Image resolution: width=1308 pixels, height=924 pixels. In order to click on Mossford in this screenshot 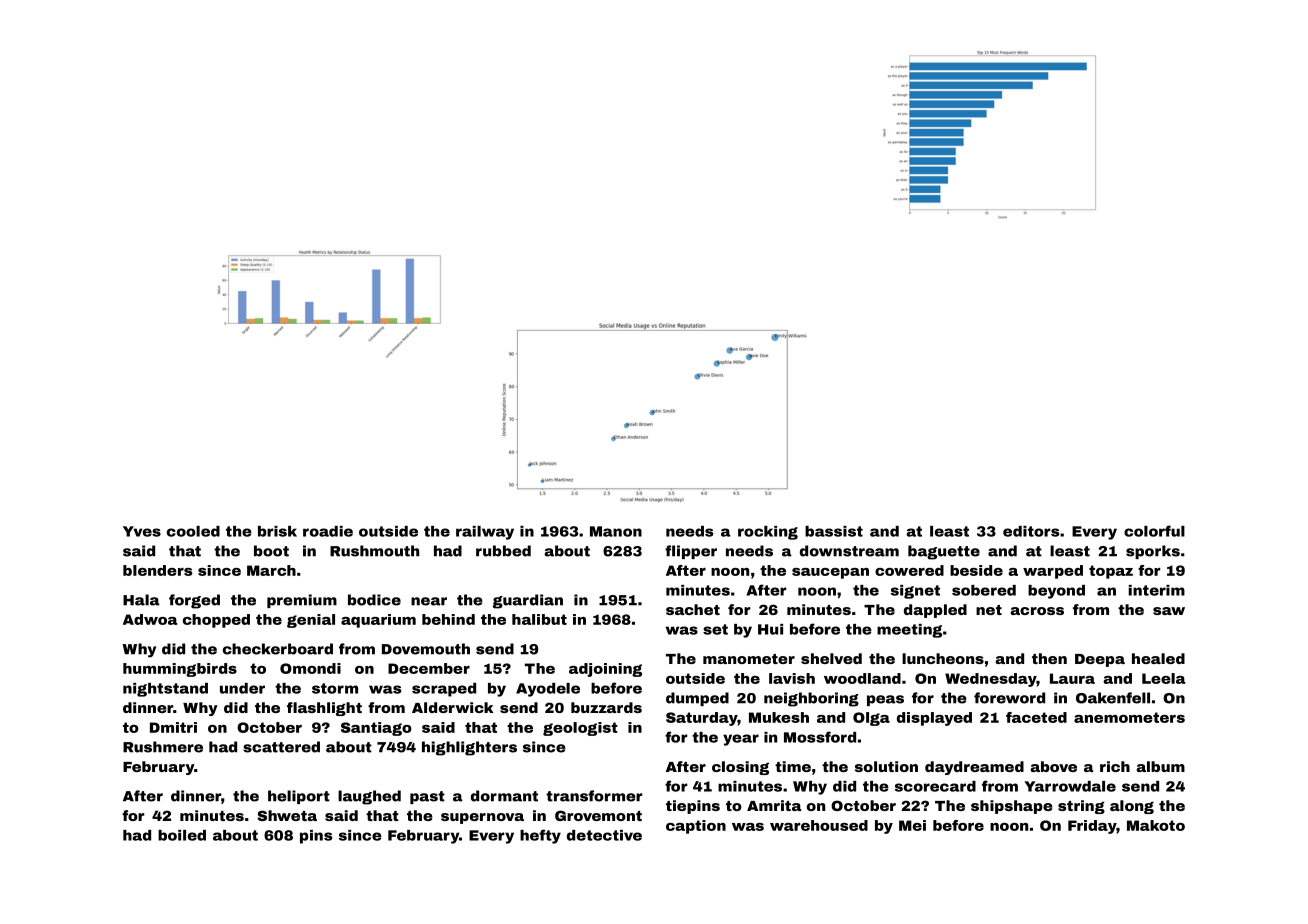, I will do `click(820, 737)`.
